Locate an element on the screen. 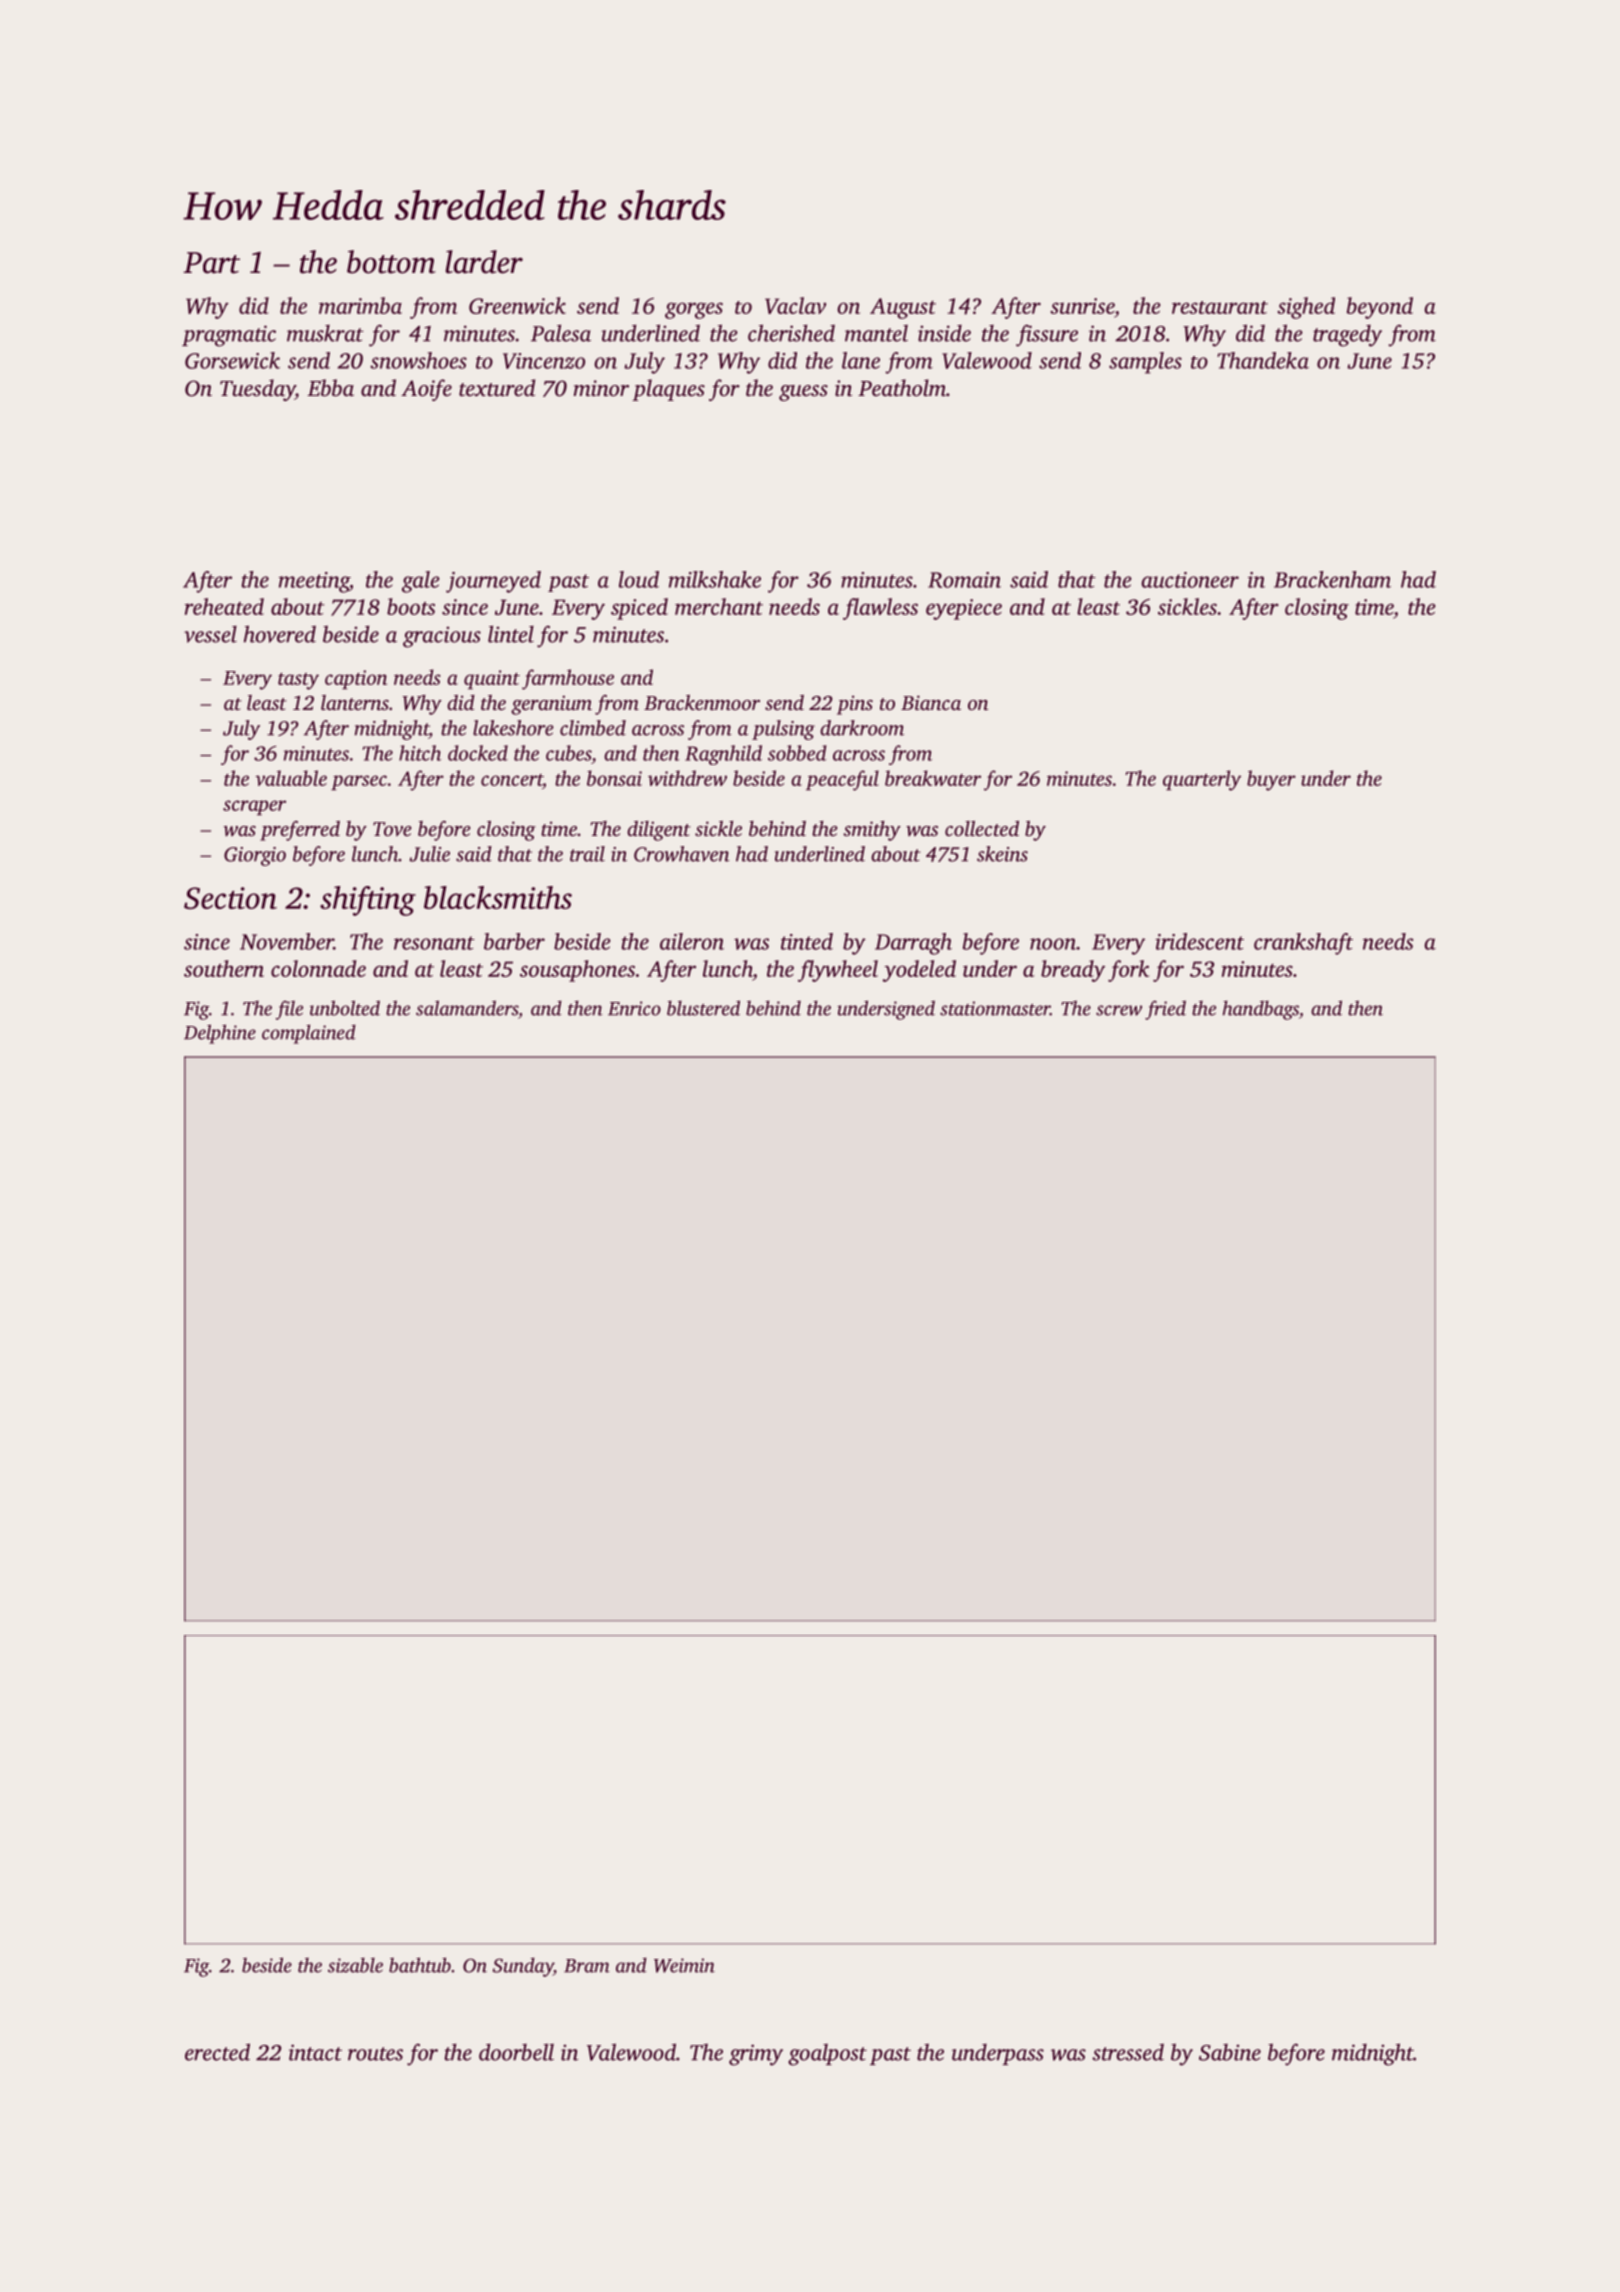  August is located at coordinates (903, 308).
